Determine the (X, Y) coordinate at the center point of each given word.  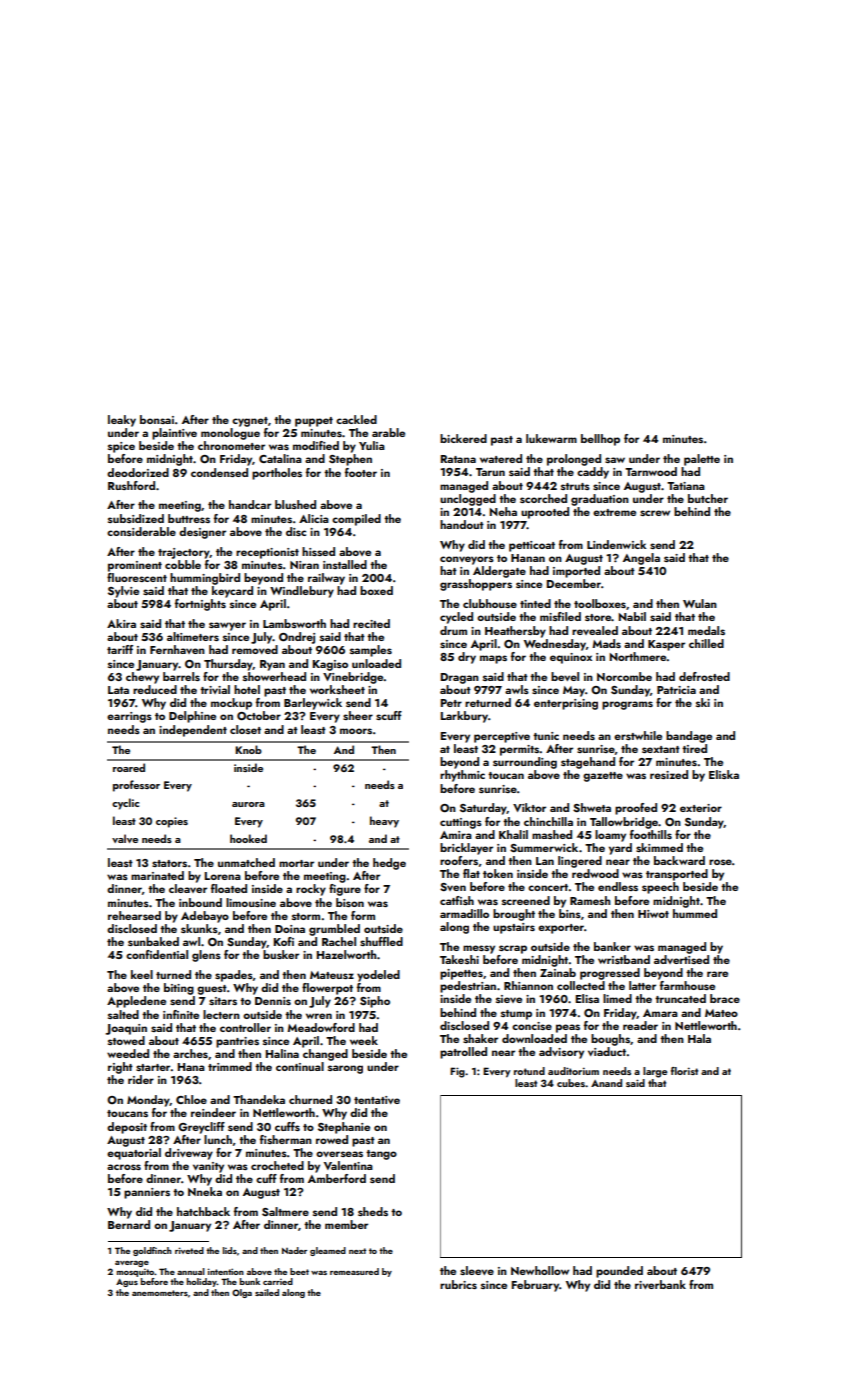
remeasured (354, 1271)
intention (226, 1271)
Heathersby (515, 632)
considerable (141, 531)
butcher (708, 498)
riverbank (660, 1284)
